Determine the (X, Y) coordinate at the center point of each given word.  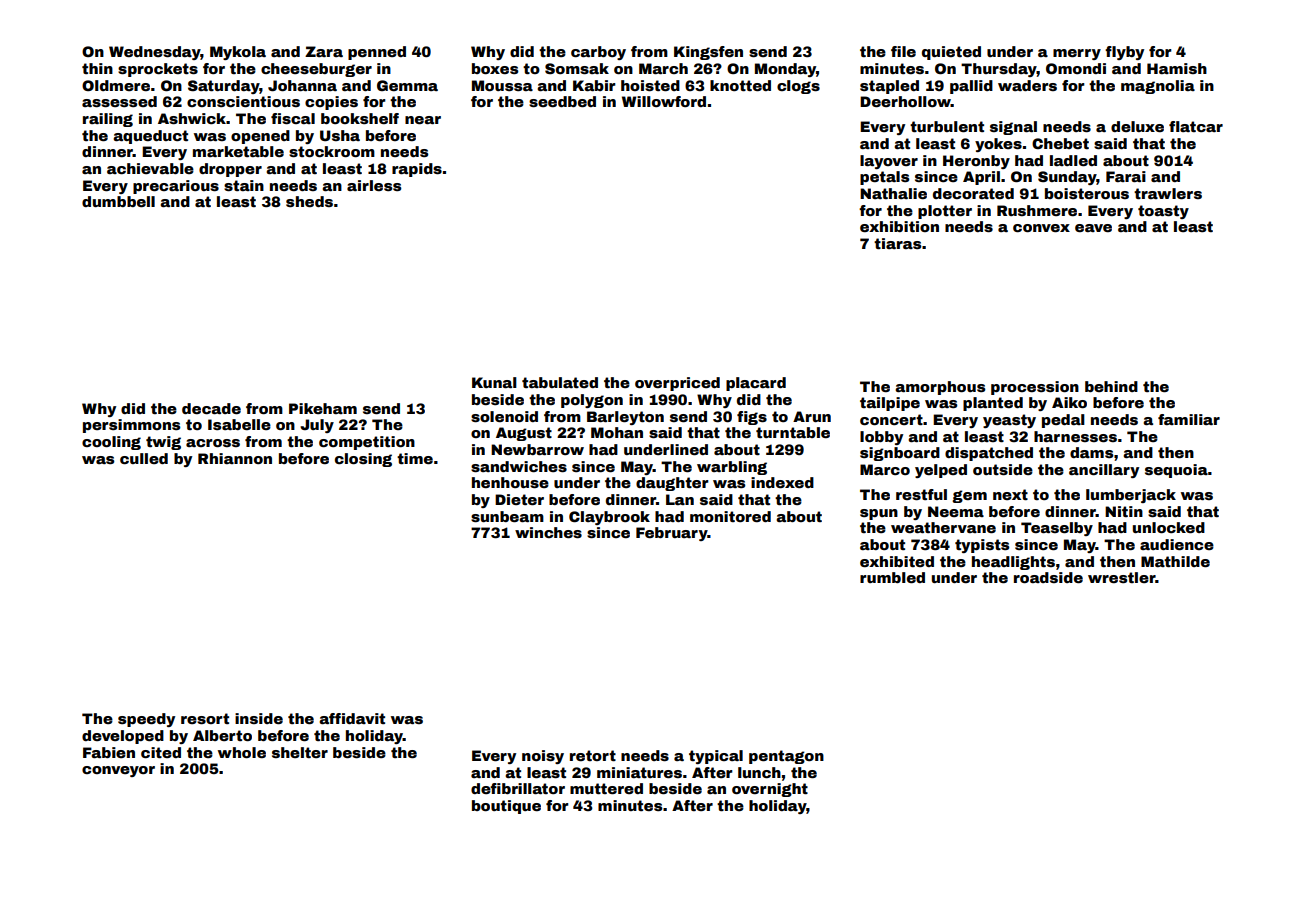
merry (1077, 54)
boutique (506, 807)
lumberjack (1131, 496)
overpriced (677, 384)
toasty (1163, 212)
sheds (309, 201)
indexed (782, 482)
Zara (324, 51)
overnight (770, 790)
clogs (798, 87)
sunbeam (507, 516)
